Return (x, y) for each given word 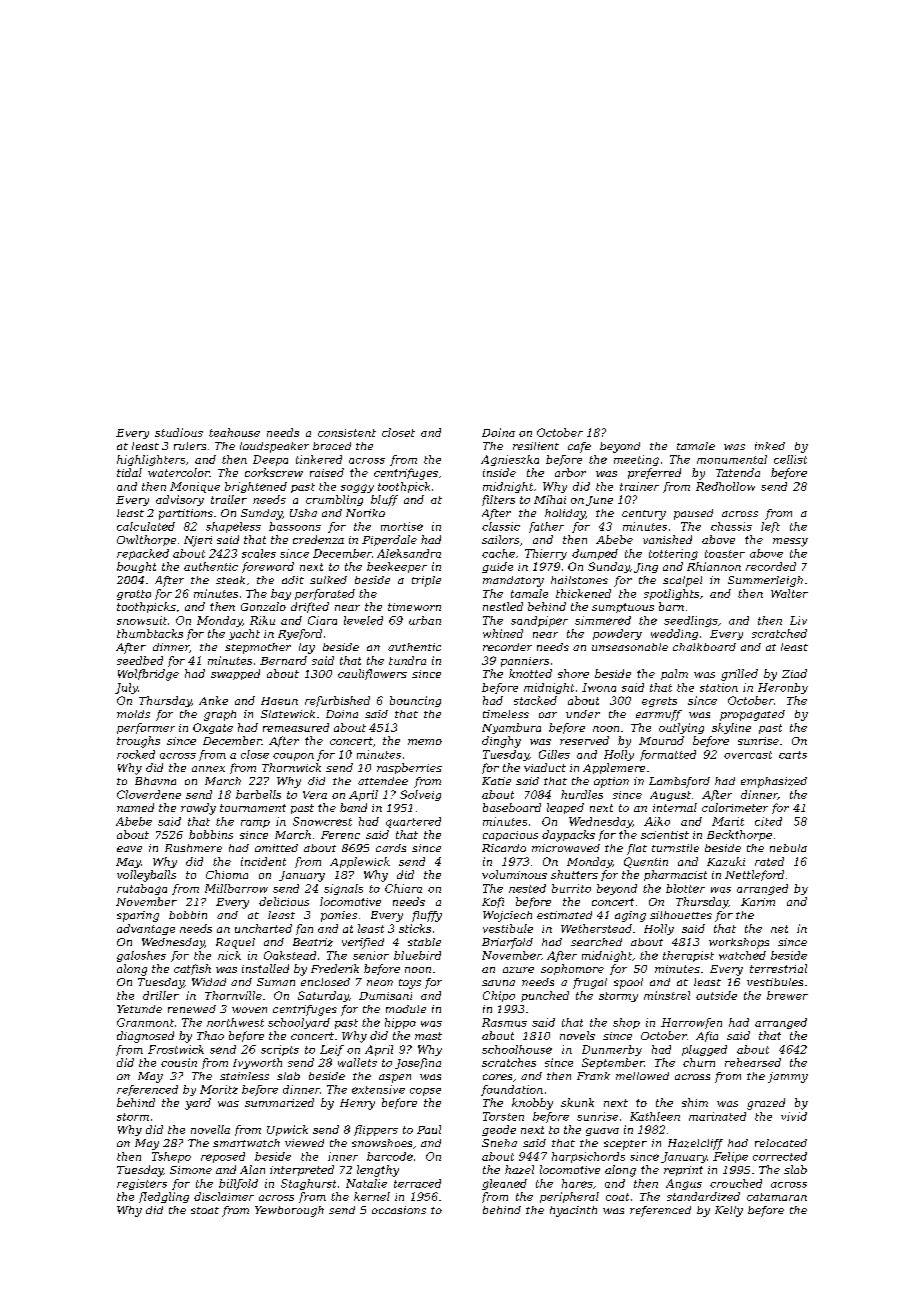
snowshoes (382, 1143)
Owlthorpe (146, 540)
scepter (625, 1145)
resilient (536, 446)
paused (693, 514)
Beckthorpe (739, 835)
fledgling (164, 1197)
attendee (383, 781)
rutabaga (142, 889)
